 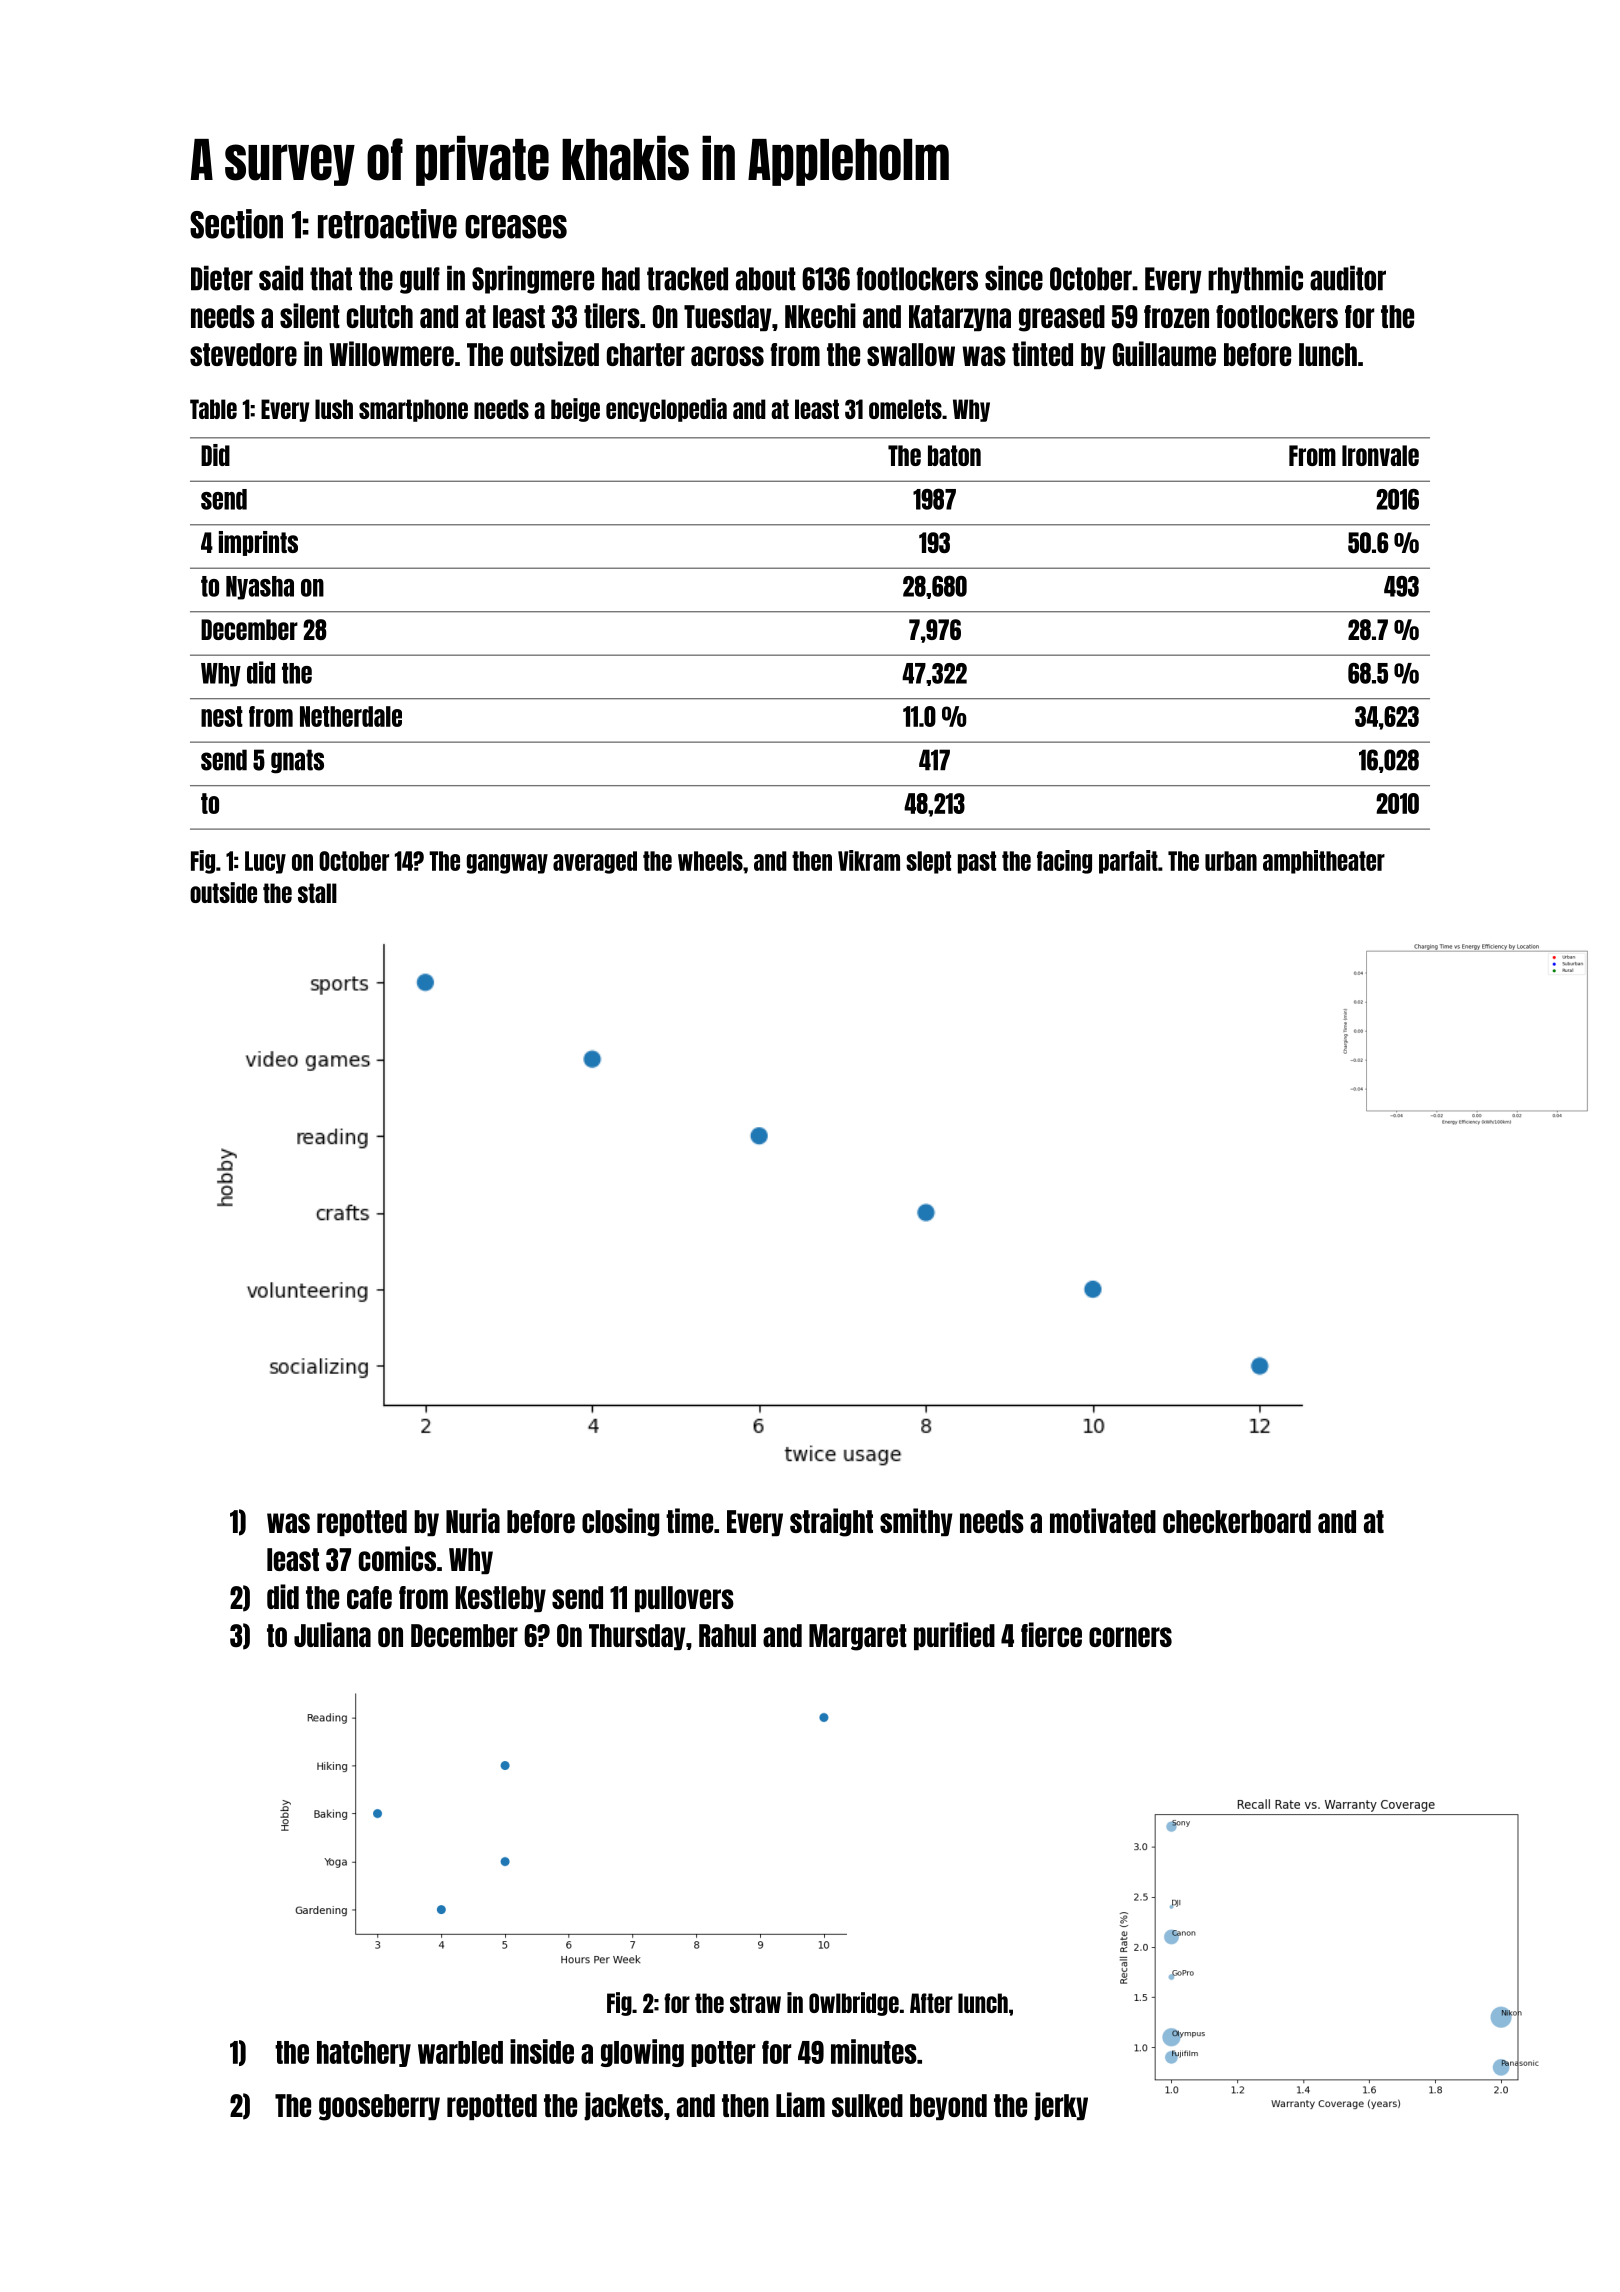 I want to click on checkerboard, so click(x=1237, y=1521).
